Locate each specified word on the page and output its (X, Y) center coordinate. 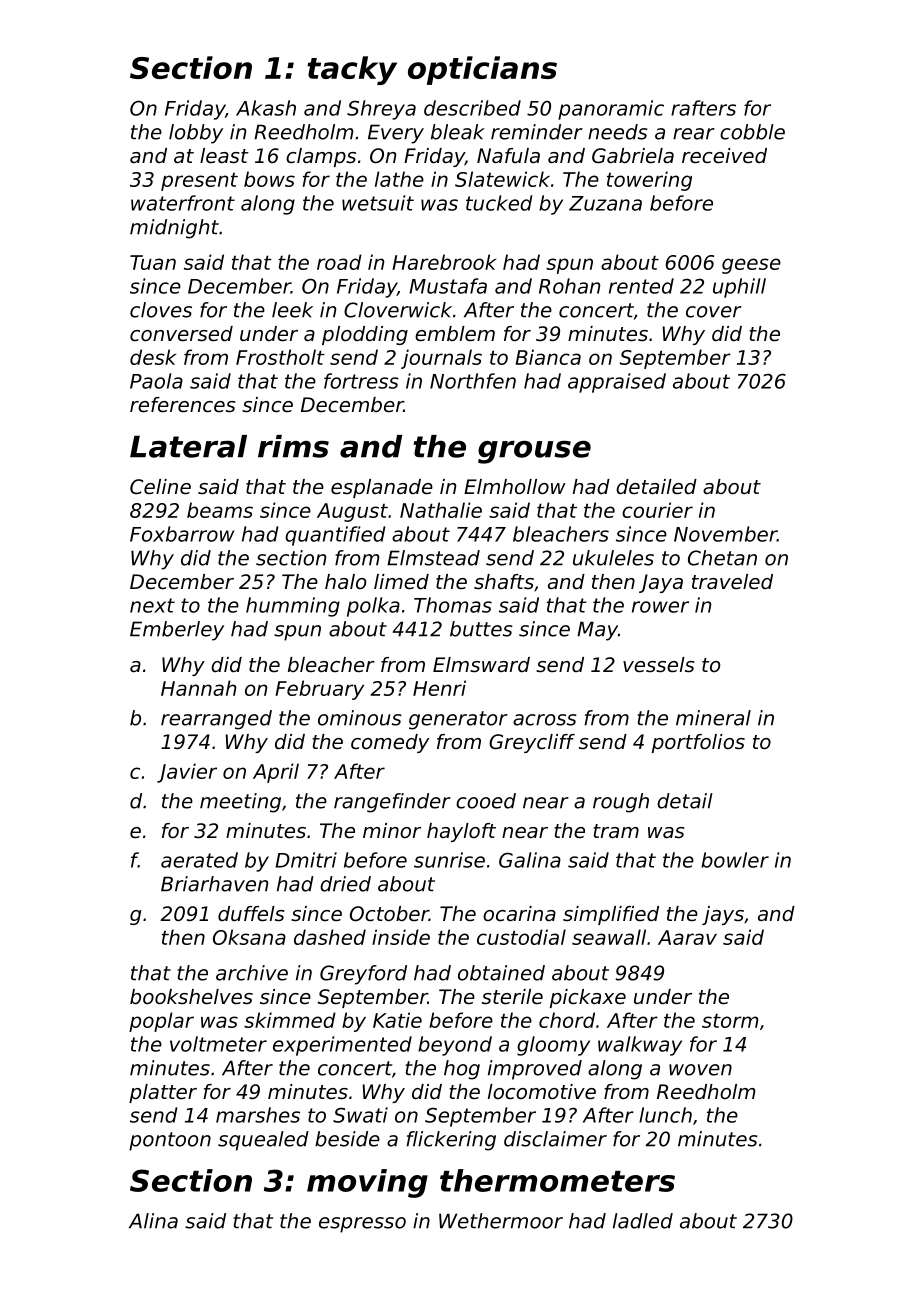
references (183, 405)
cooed (486, 801)
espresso (362, 1225)
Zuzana (605, 203)
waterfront (183, 203)
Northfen (473, 381)
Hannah (198, 688)
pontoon (170, 1141)
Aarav (687, 937)
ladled (643, 1221)
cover (714, 312)
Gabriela (633, 156)
